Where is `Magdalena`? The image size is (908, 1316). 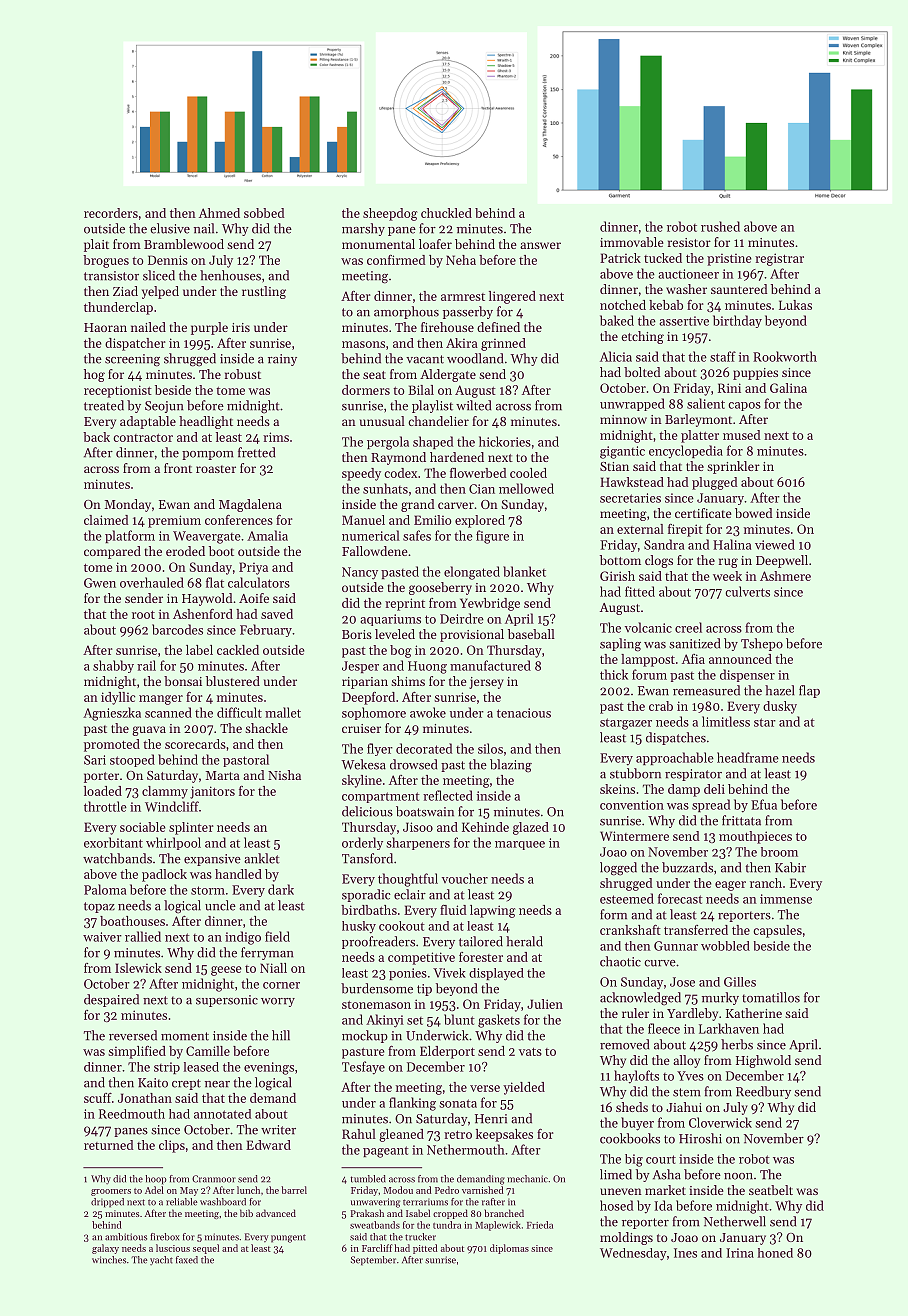
Magdalena is located at coordinates (250, 505).
